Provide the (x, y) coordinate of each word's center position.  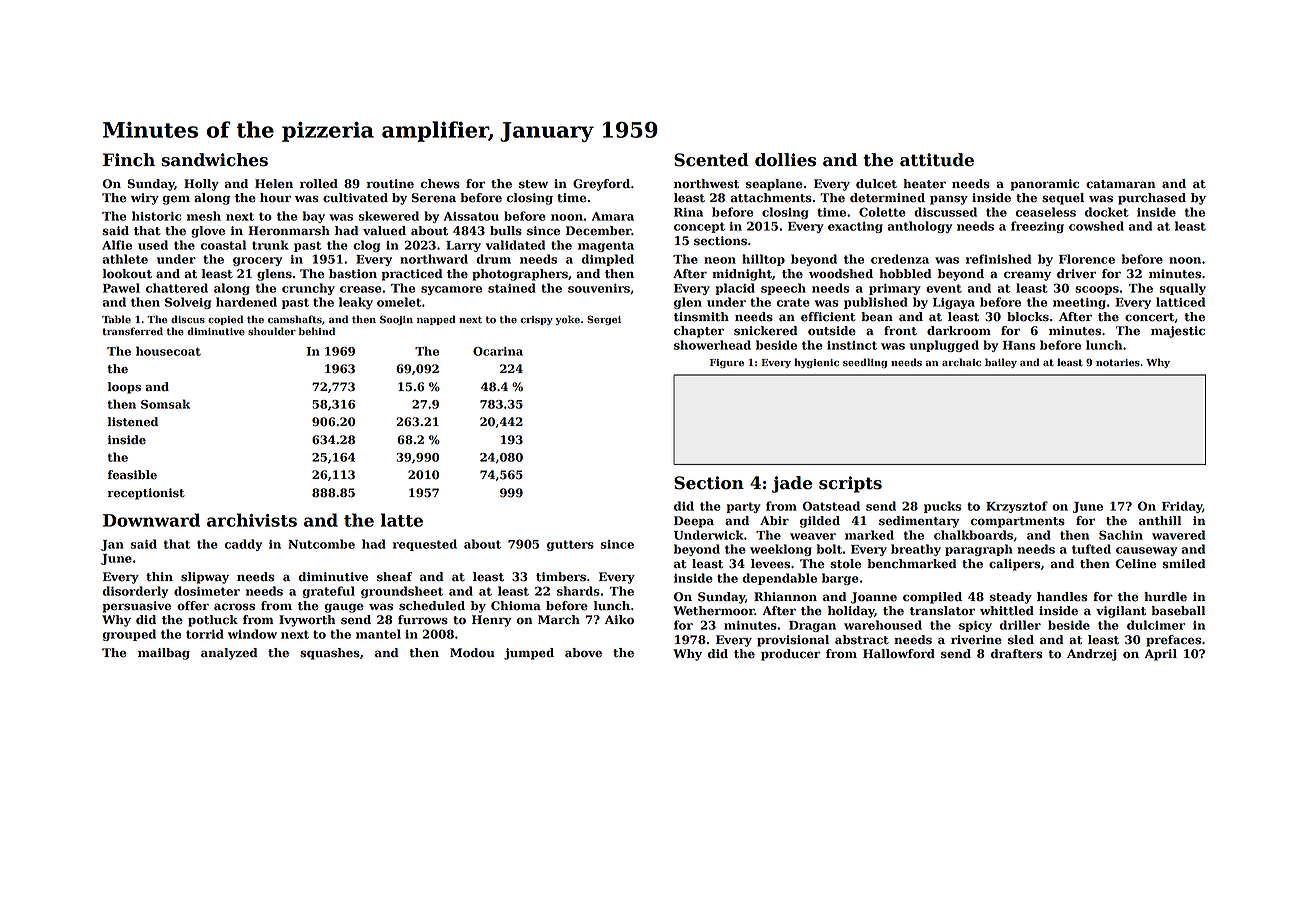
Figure (727, 363)
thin (159, 577)
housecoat (168, 351)
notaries (1118, 363)
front (900, 331)
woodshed (841, 274)
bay (314, 217)
